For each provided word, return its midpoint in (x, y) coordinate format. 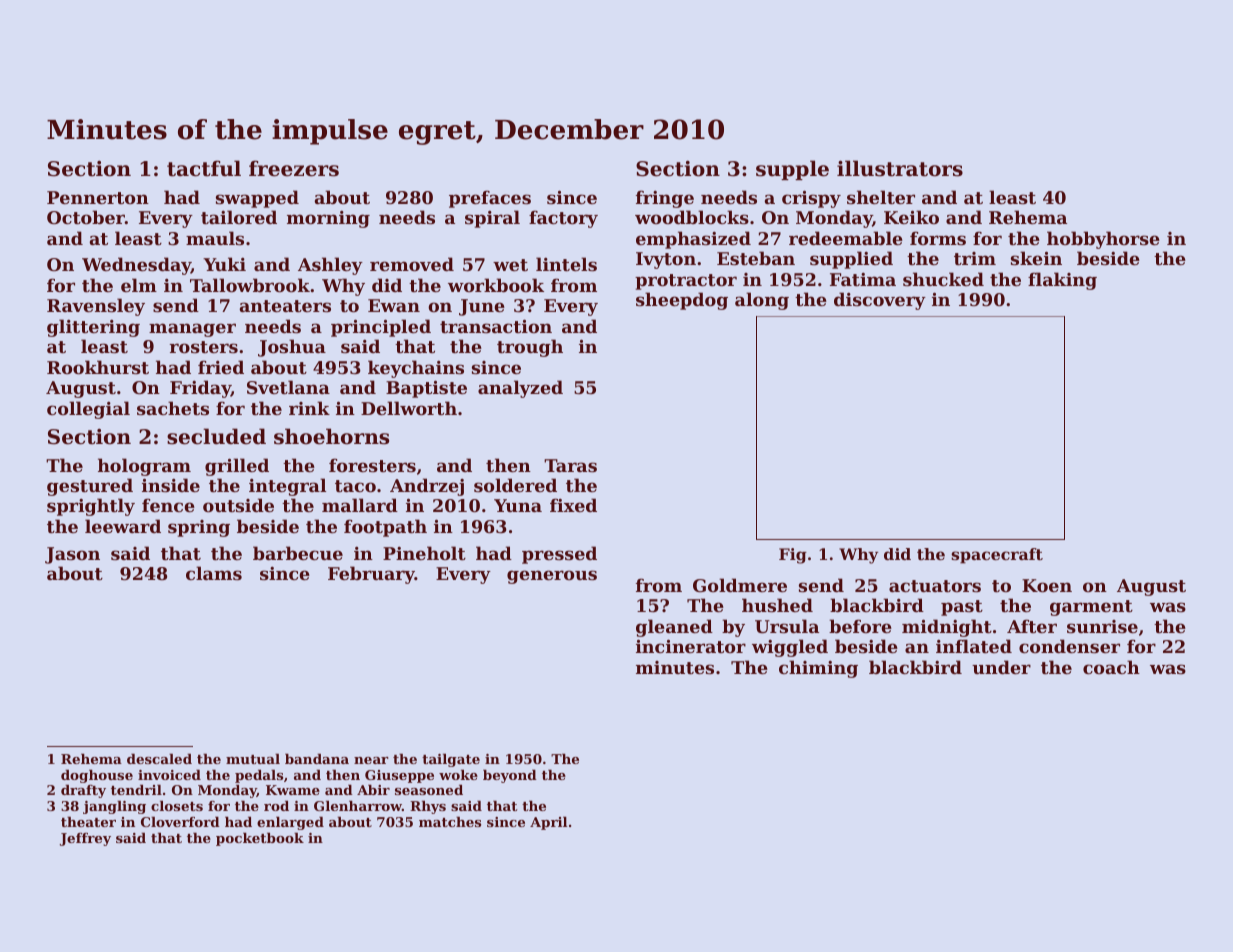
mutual (253, 759)
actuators (935, 586)
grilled (237, 467)
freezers (294, 168)
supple (792, 170)
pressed (559, 555)
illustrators (900, 168)
